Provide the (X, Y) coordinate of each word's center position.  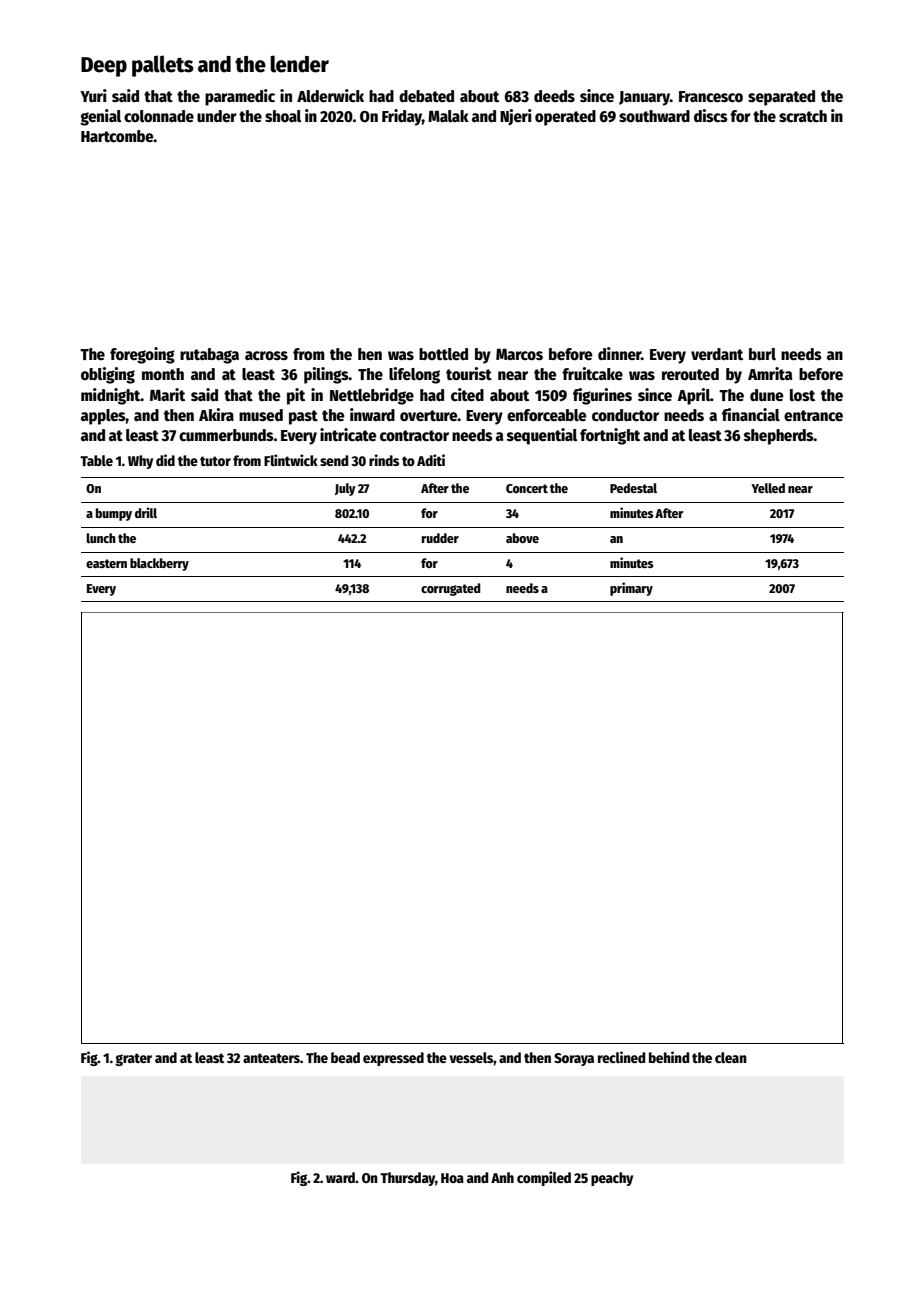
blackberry (159, 564)
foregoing (142, 355)
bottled (443, 354)
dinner (619, 353)
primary (631, 589)
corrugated (451, 589)
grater (133, 1059)
